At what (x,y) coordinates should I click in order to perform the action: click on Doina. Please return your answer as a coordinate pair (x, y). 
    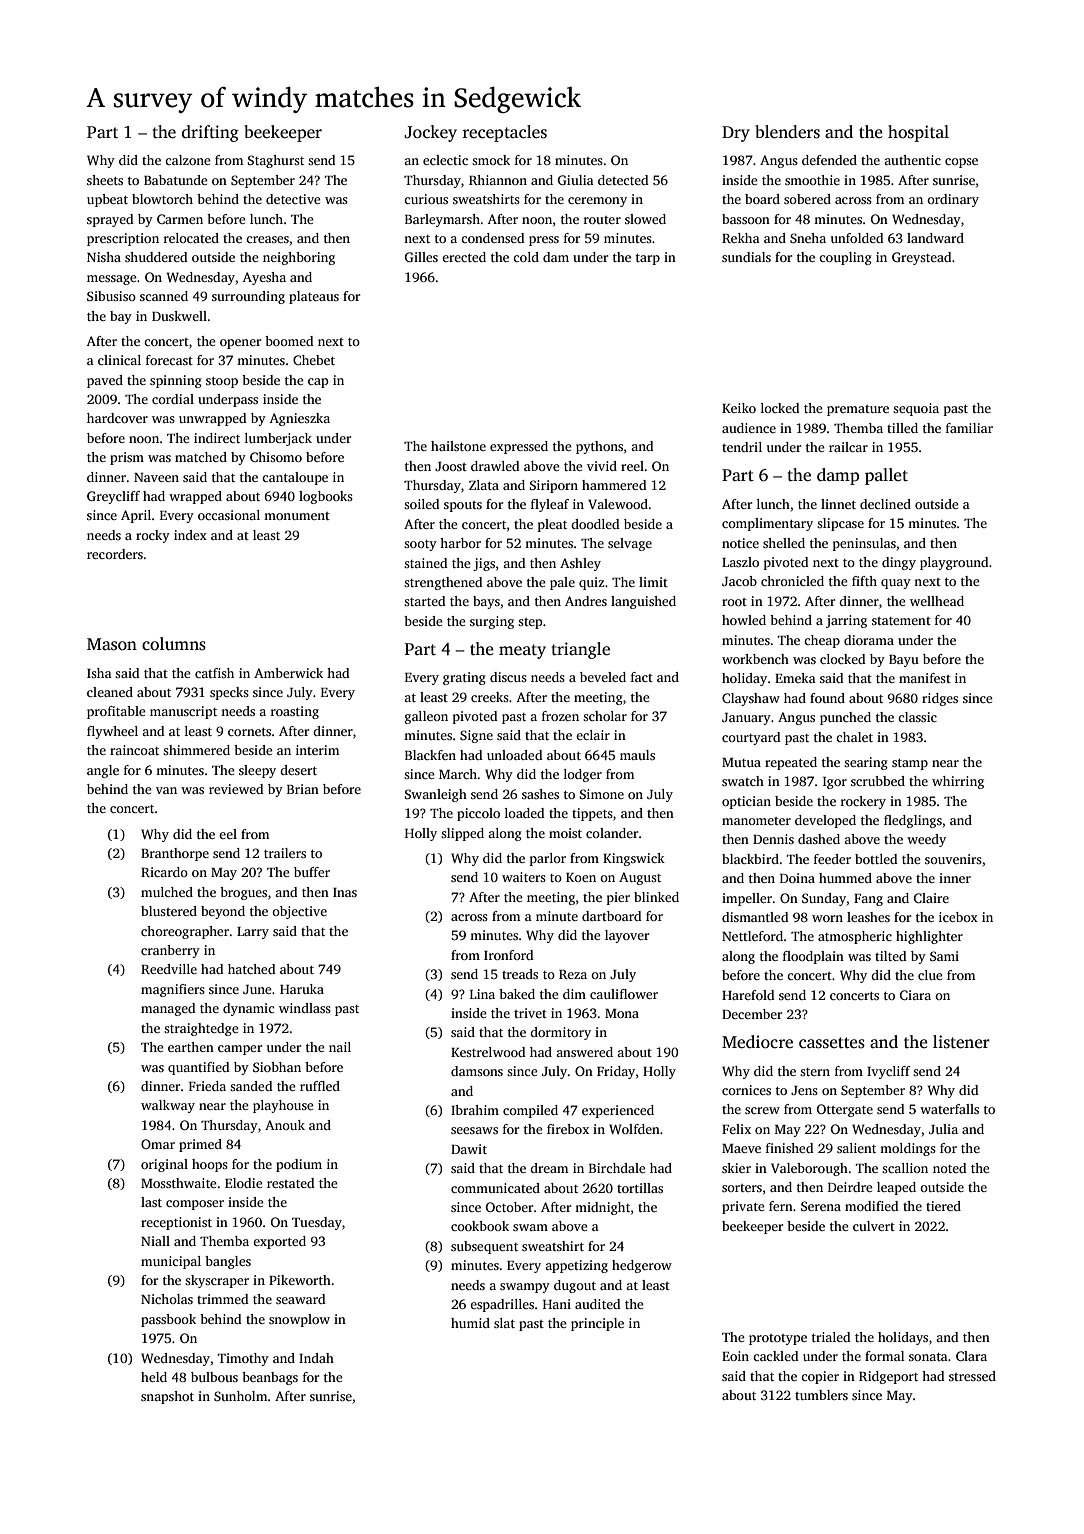
    Looking at the image, I should click on (797, 878).
